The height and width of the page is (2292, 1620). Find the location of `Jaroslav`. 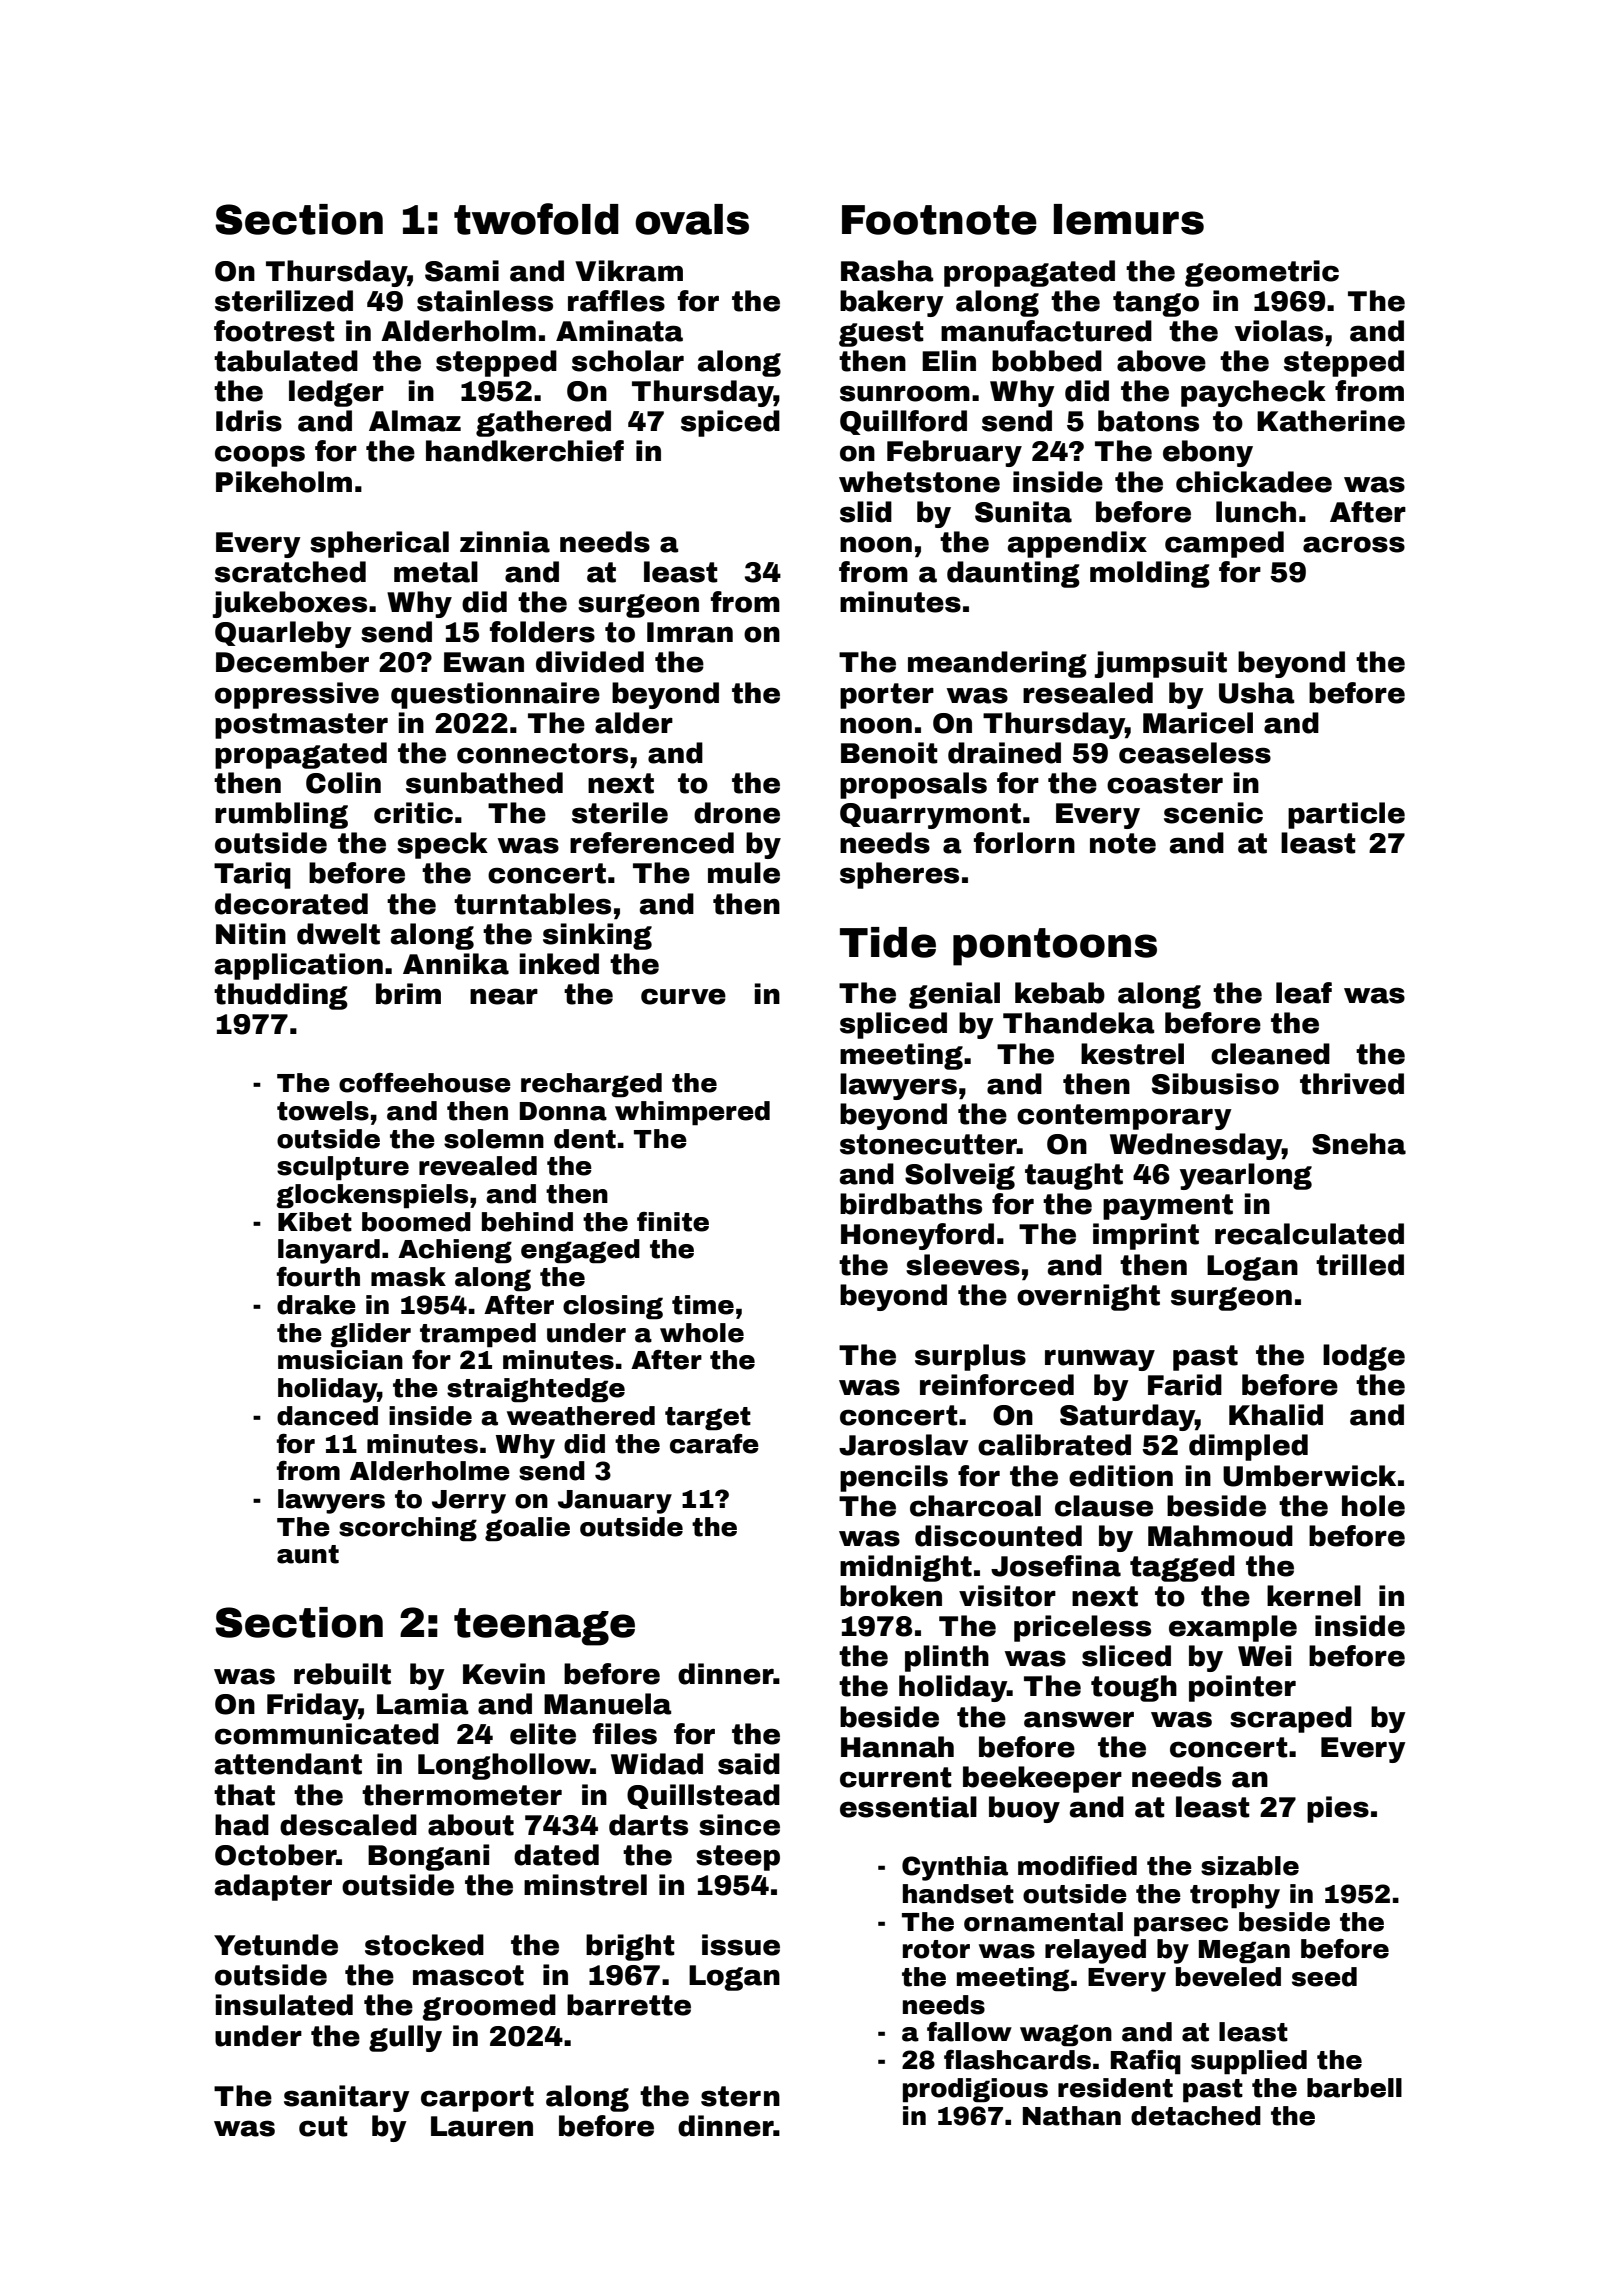

Jaroslav is located at coordinates (904, 1445).
